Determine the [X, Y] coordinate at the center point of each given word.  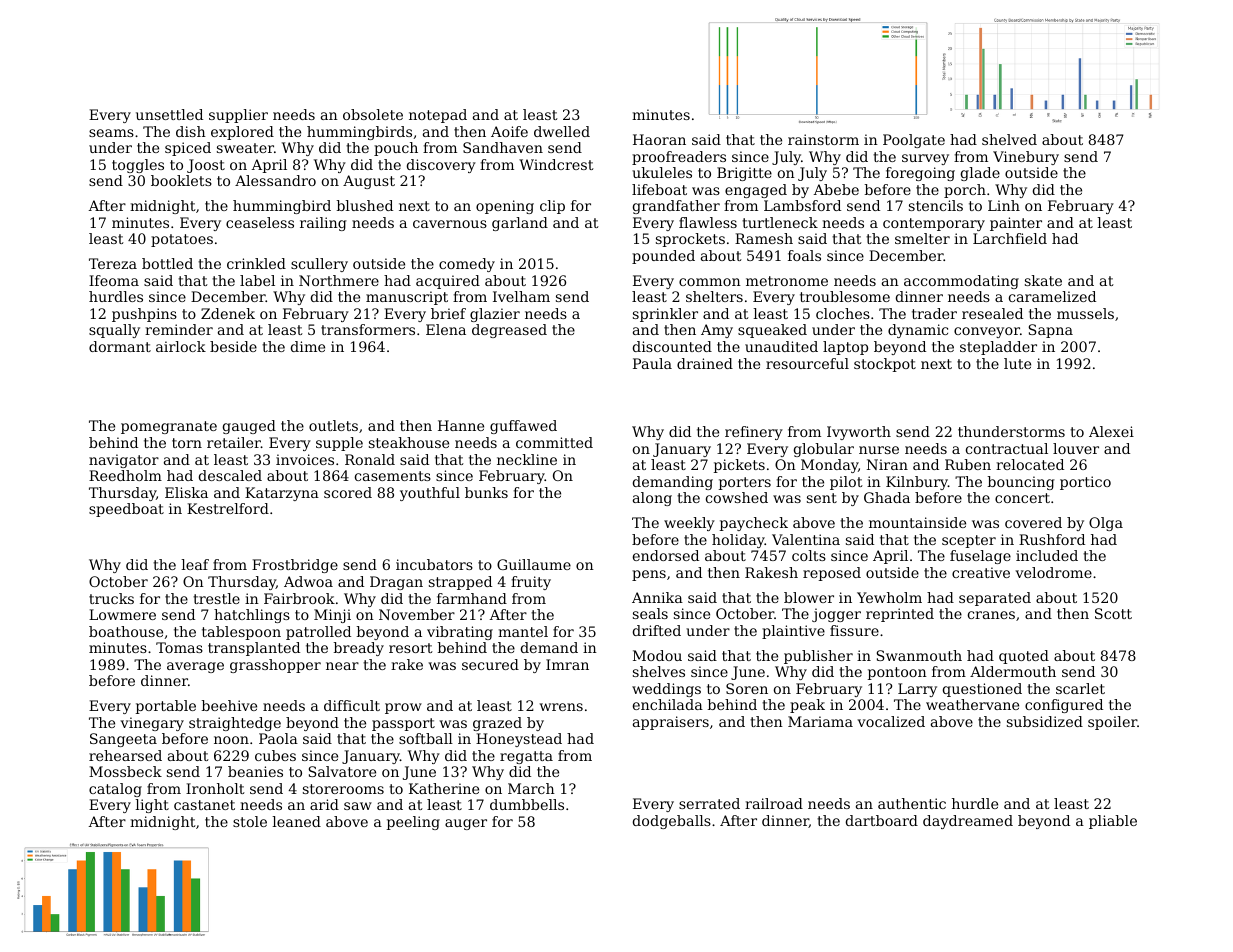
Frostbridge [295, 566]
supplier [238, 116]
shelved [1009, 139]
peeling [413, 823]
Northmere [339, 280]
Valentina [806, 539]
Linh [1004, 205]
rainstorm [823, 139]
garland [520, 224]
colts [809, 555]
